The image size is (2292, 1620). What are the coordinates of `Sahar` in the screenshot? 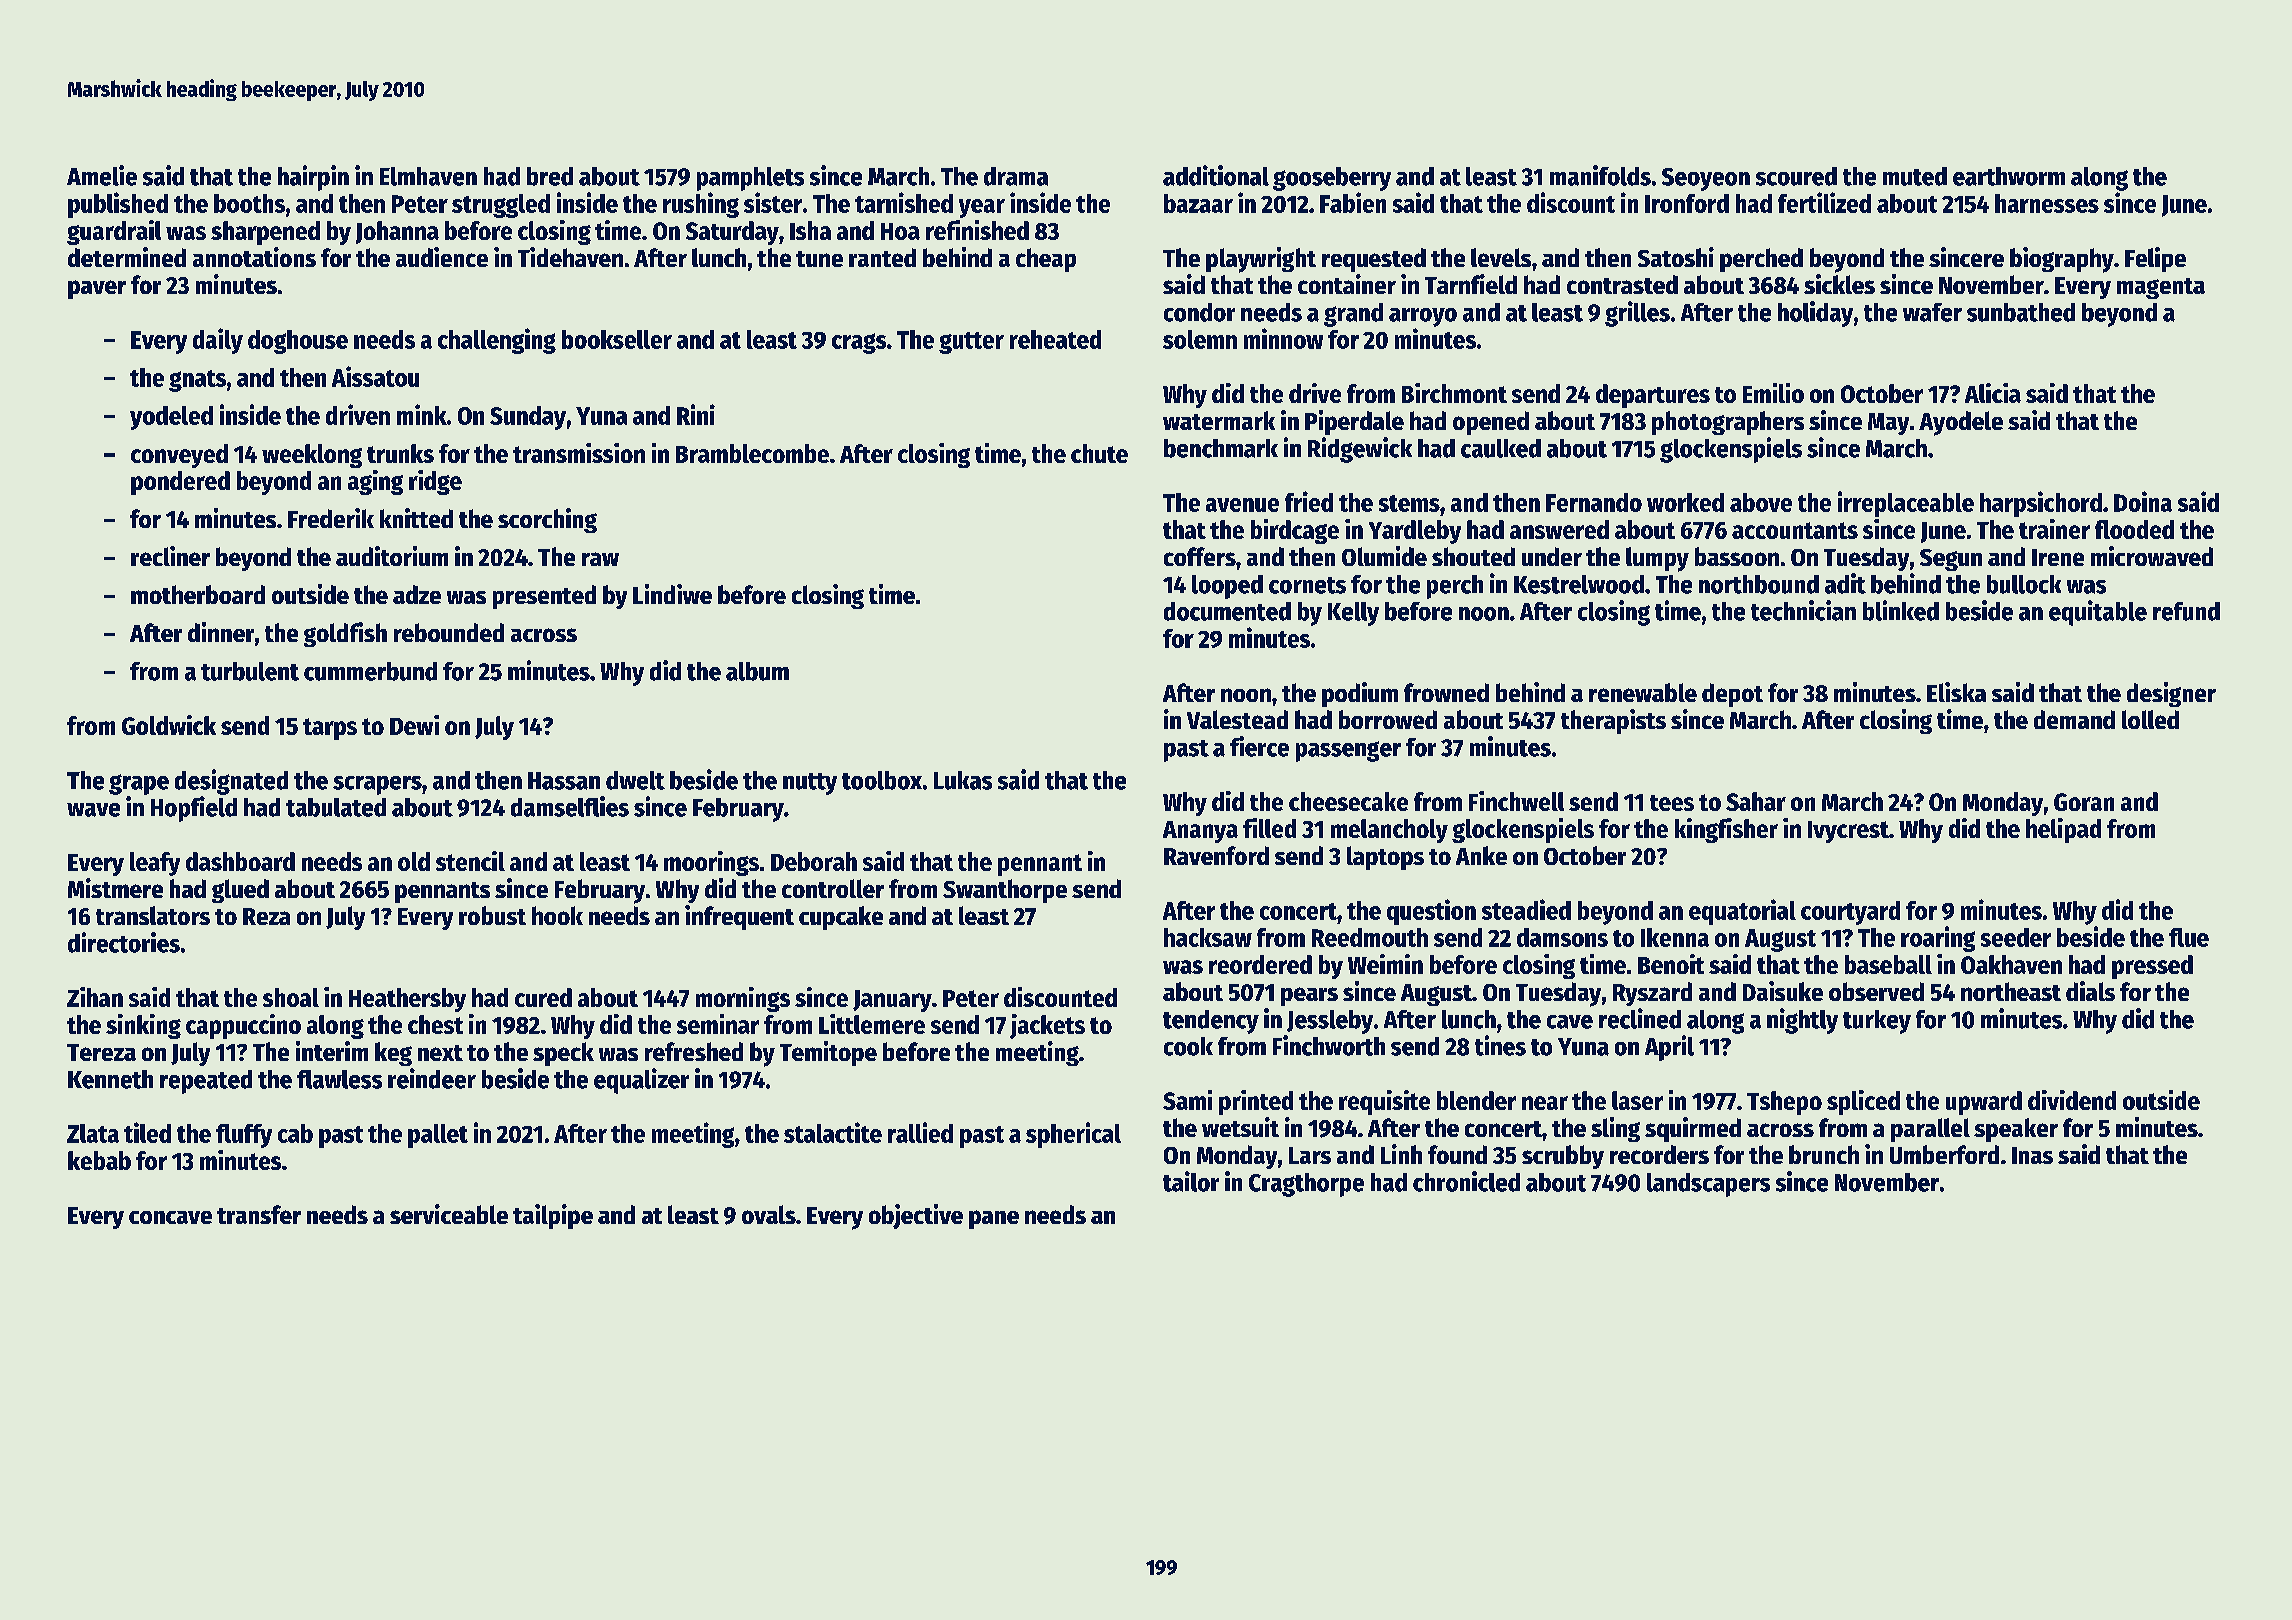 It's located at (1756, 801).
